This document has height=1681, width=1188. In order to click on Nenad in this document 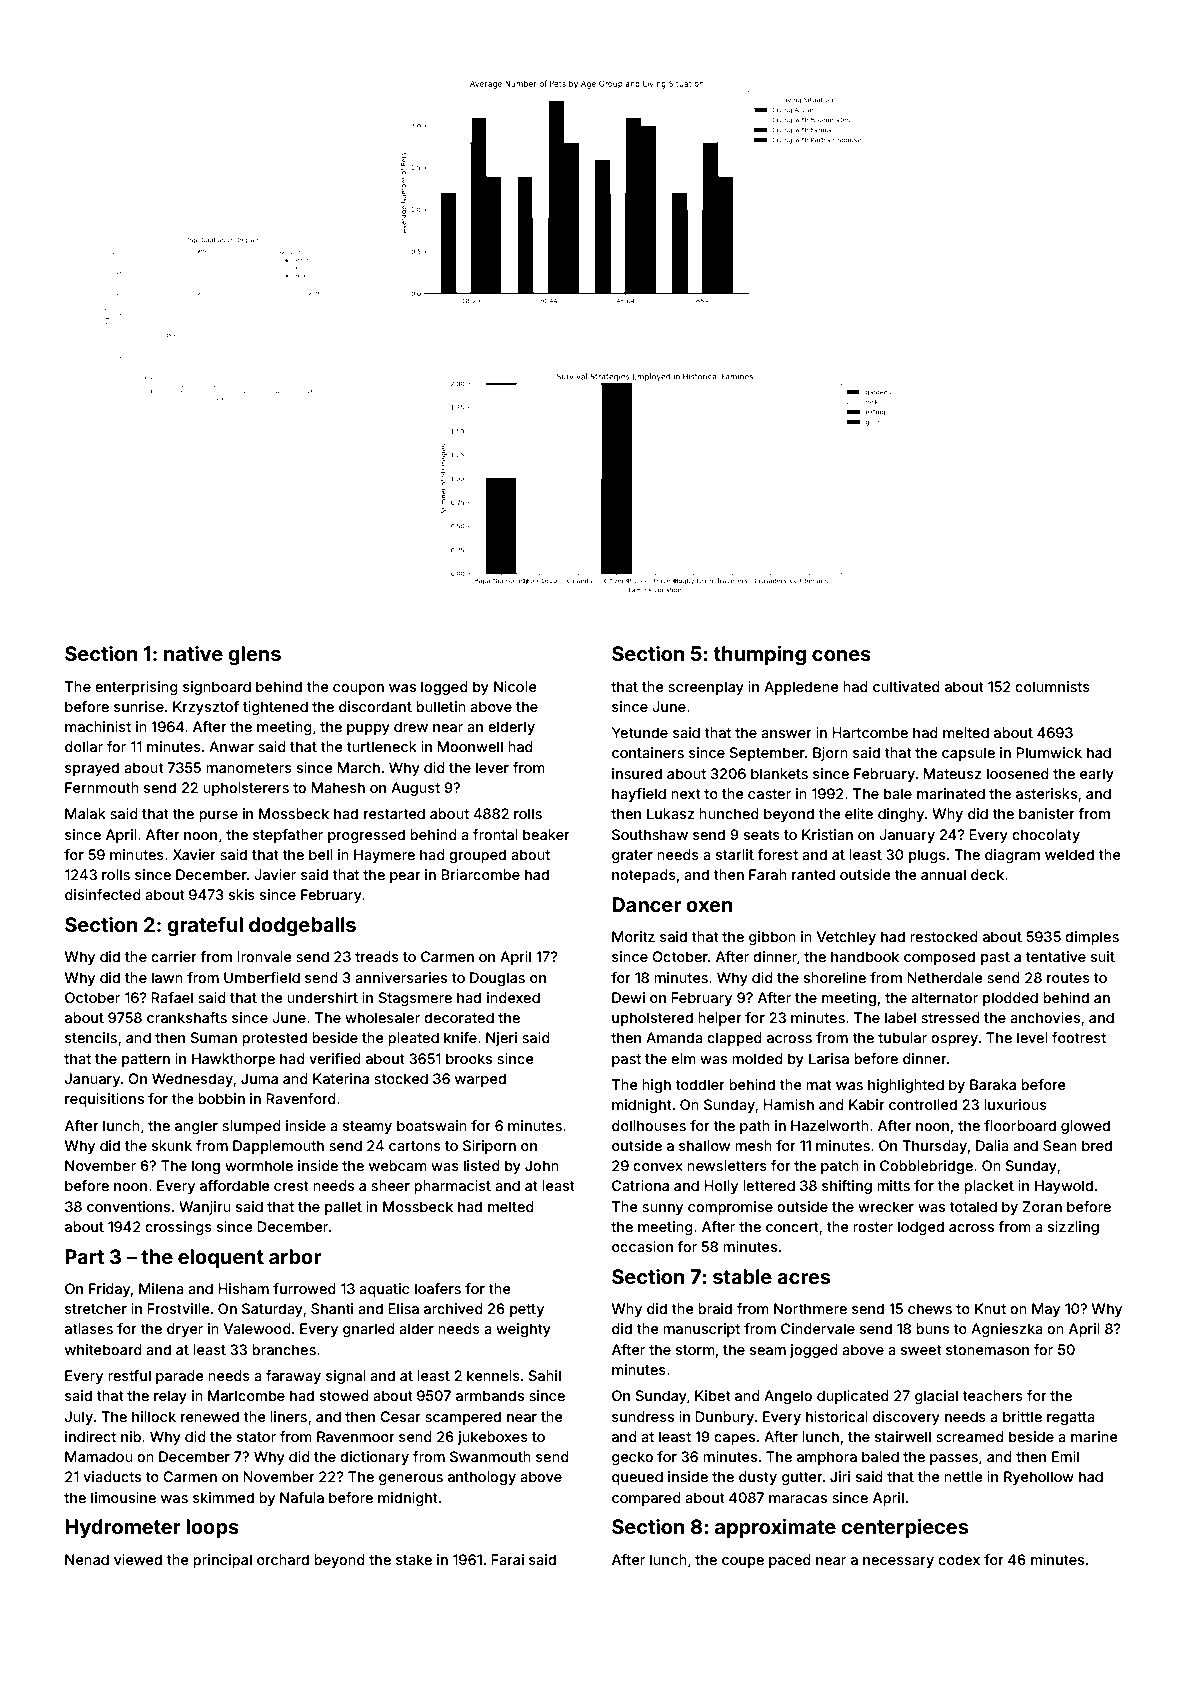, I will do `click(87, 1559)`.
